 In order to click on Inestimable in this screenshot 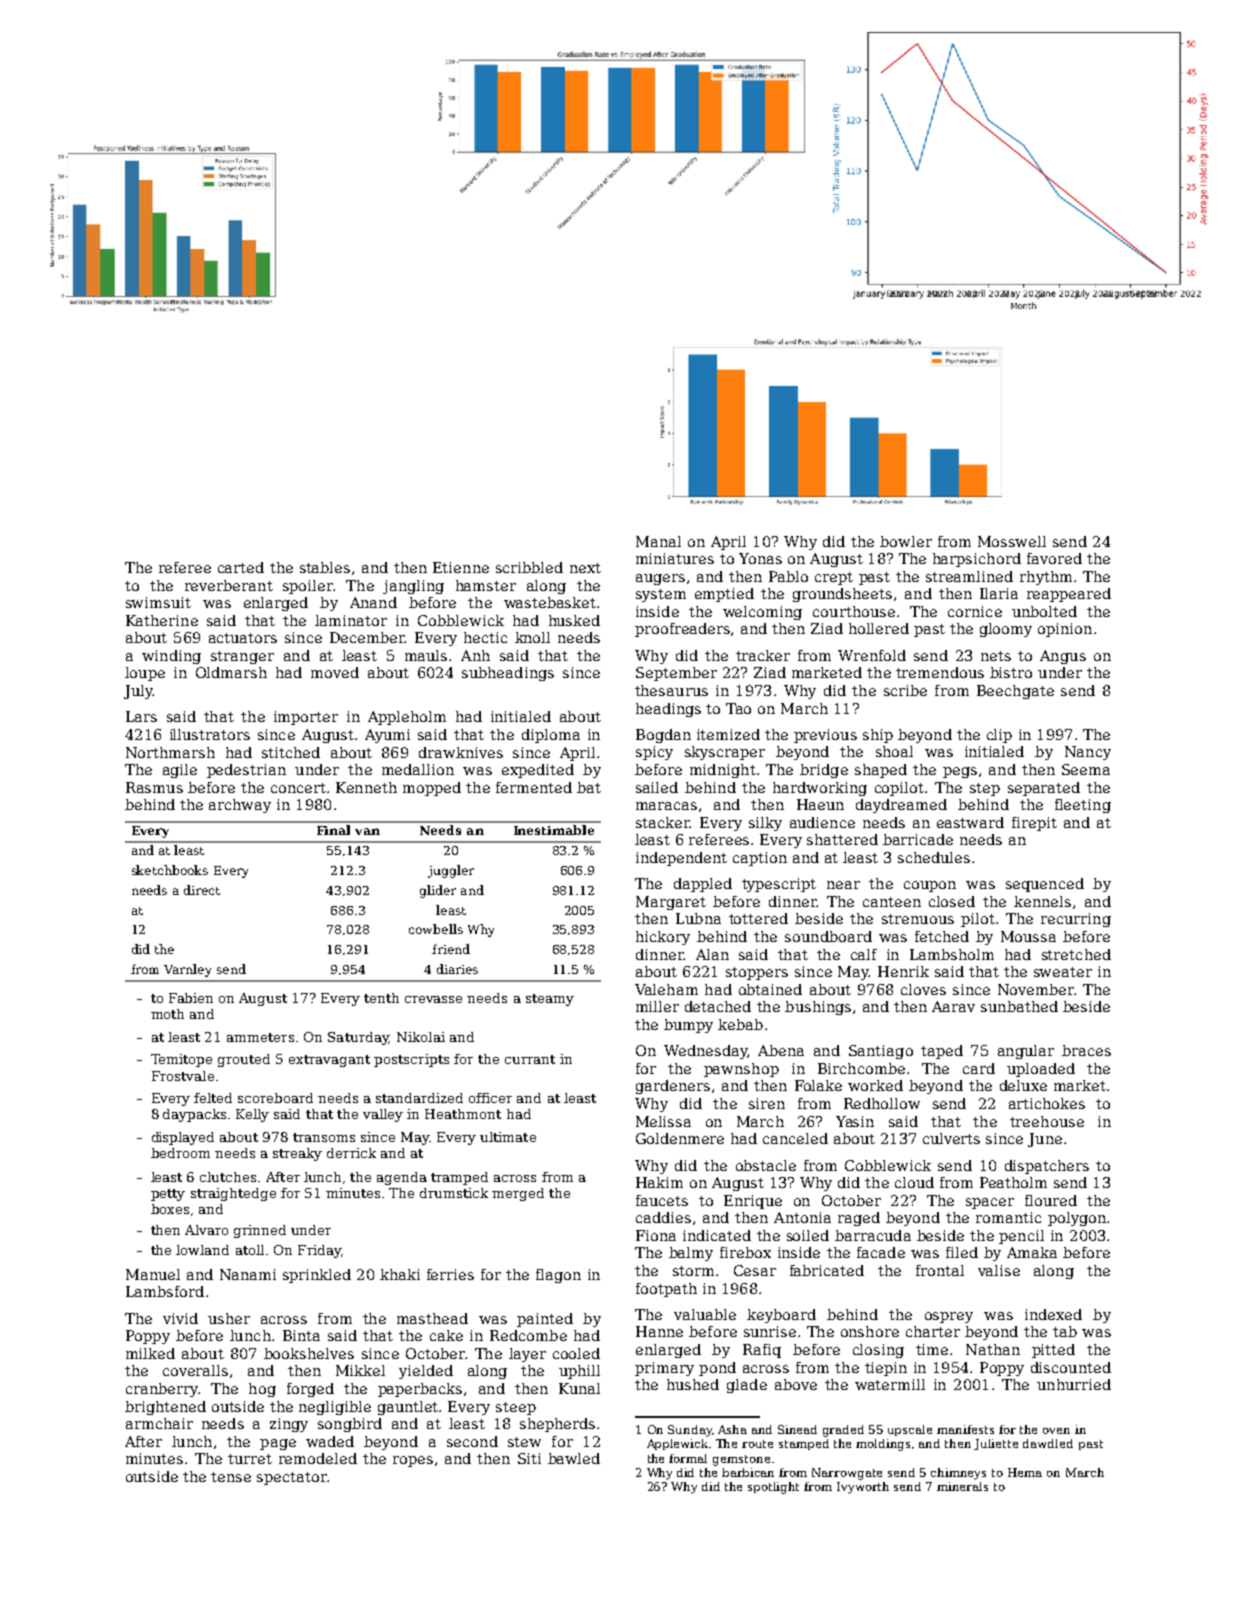, I will do `click(554, 830)`.
